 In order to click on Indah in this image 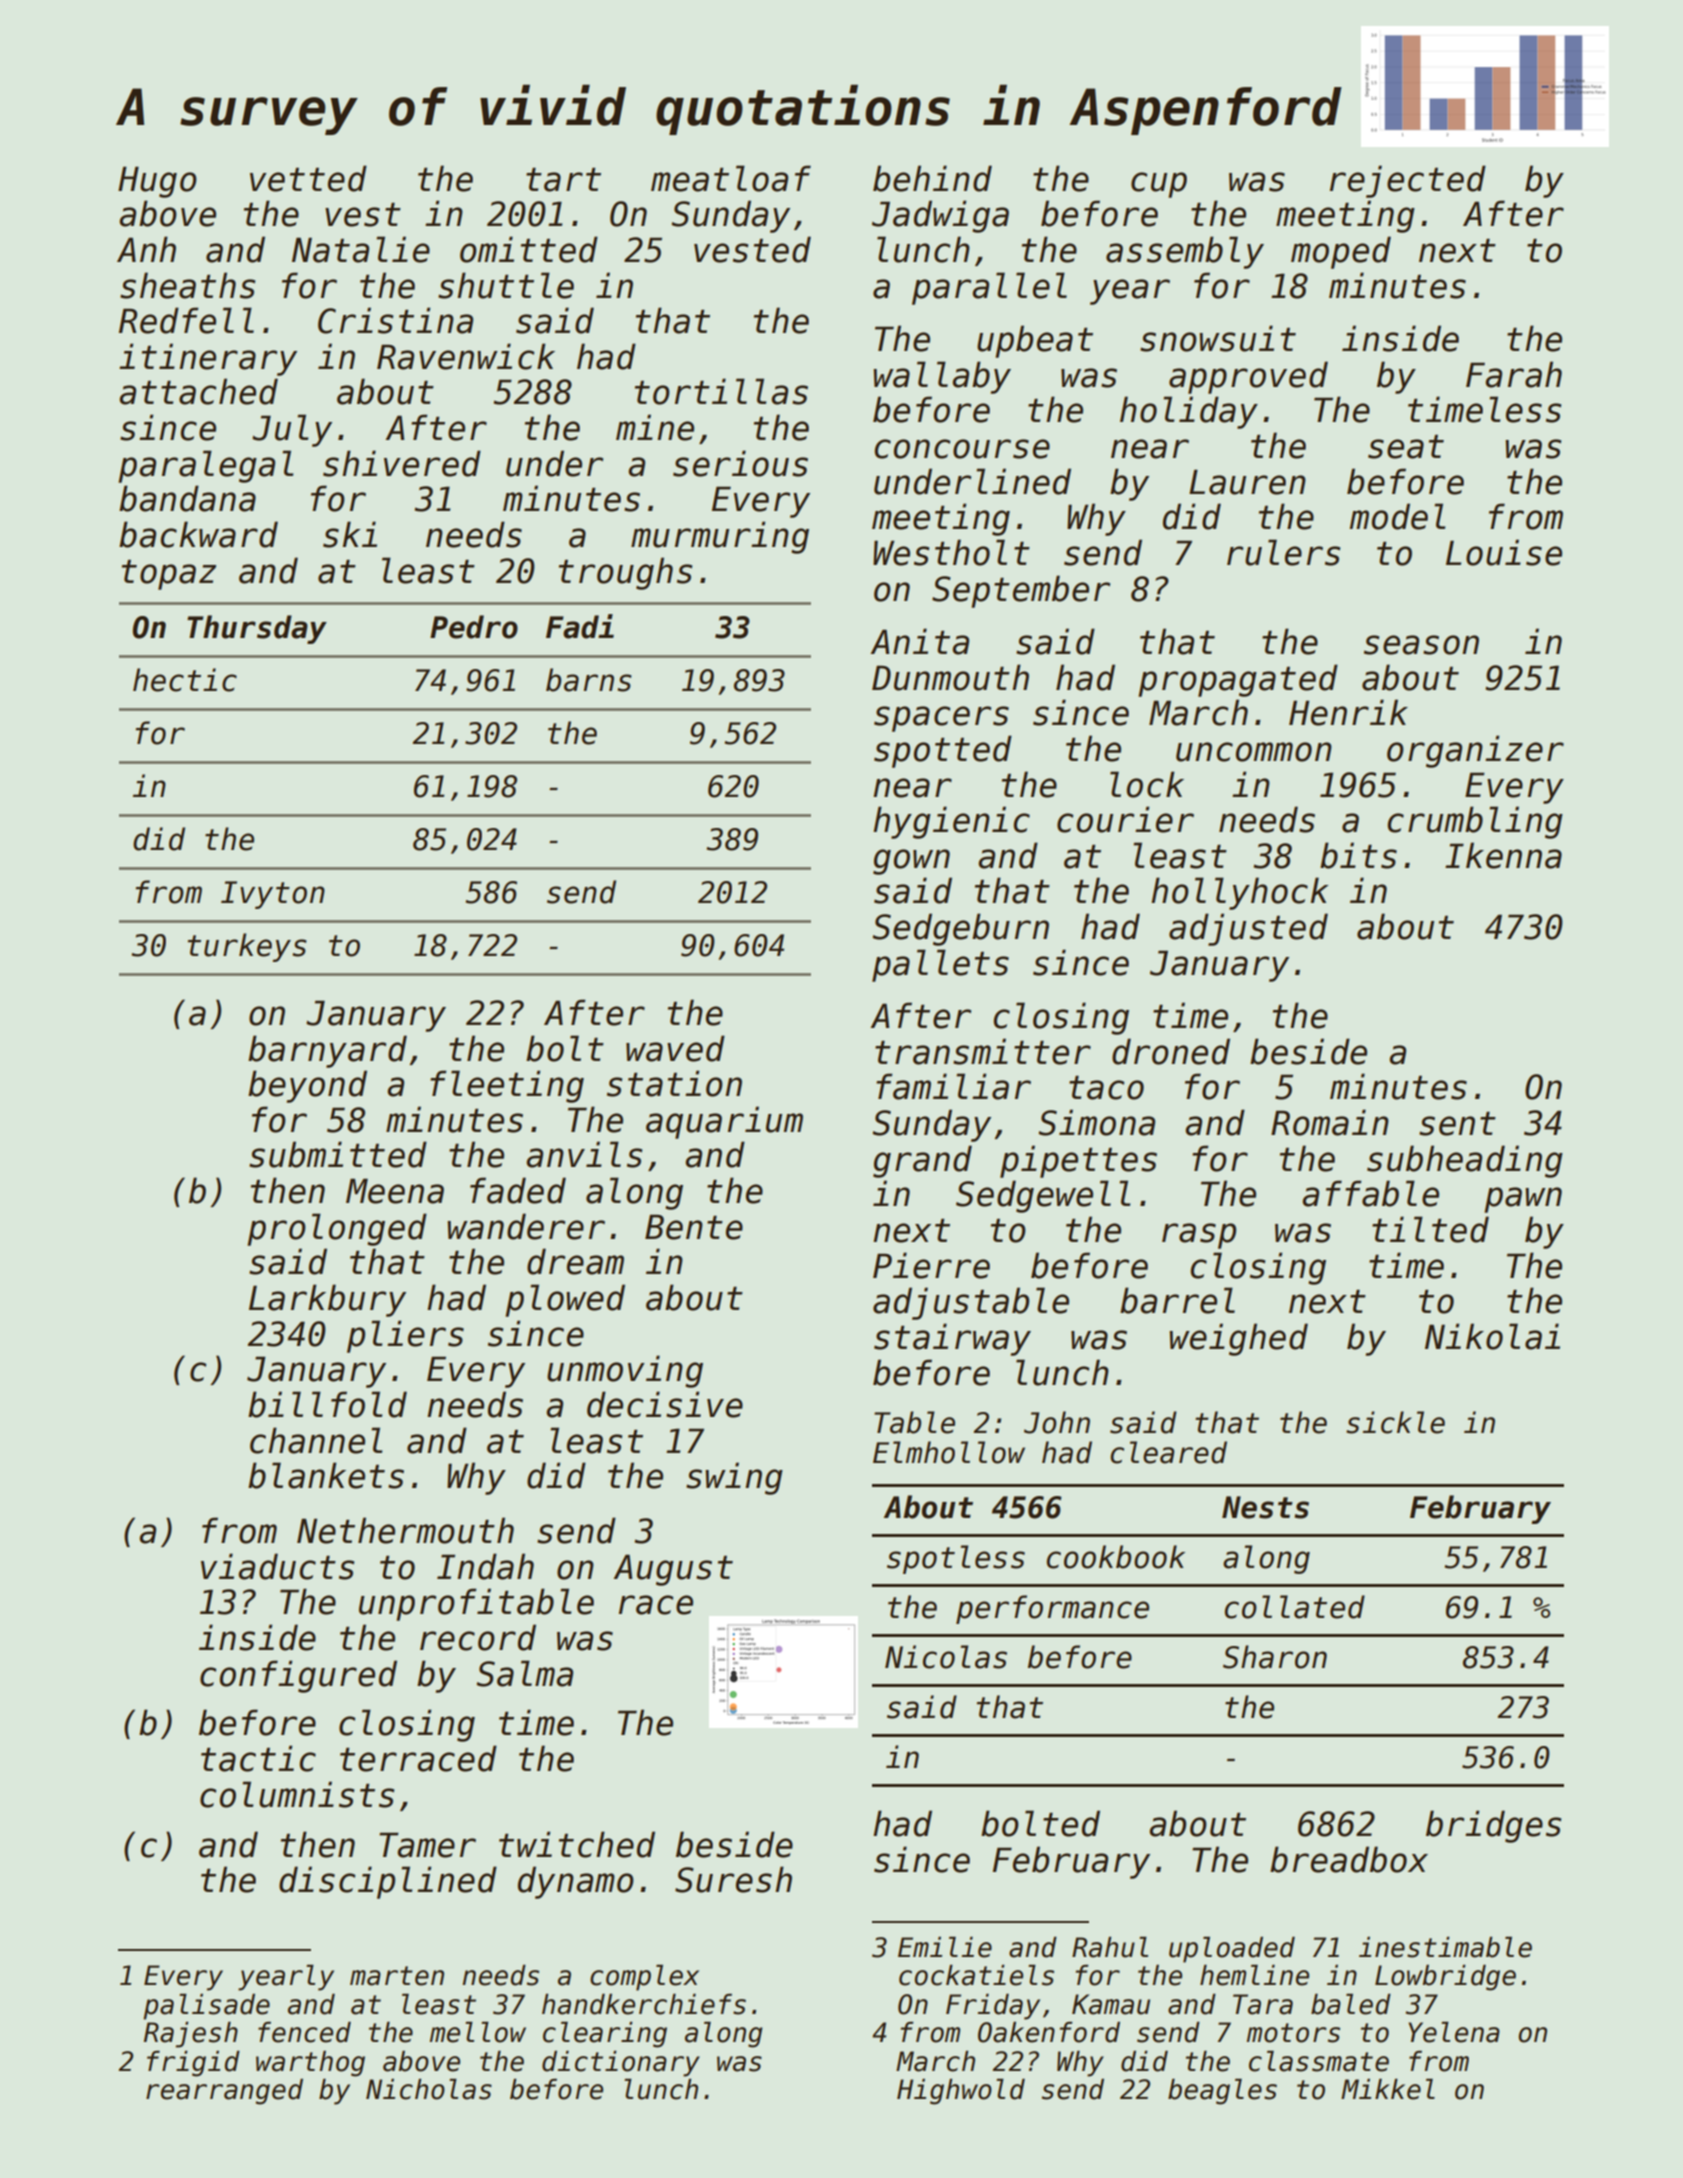, I will do `click(485, 1566)`.
